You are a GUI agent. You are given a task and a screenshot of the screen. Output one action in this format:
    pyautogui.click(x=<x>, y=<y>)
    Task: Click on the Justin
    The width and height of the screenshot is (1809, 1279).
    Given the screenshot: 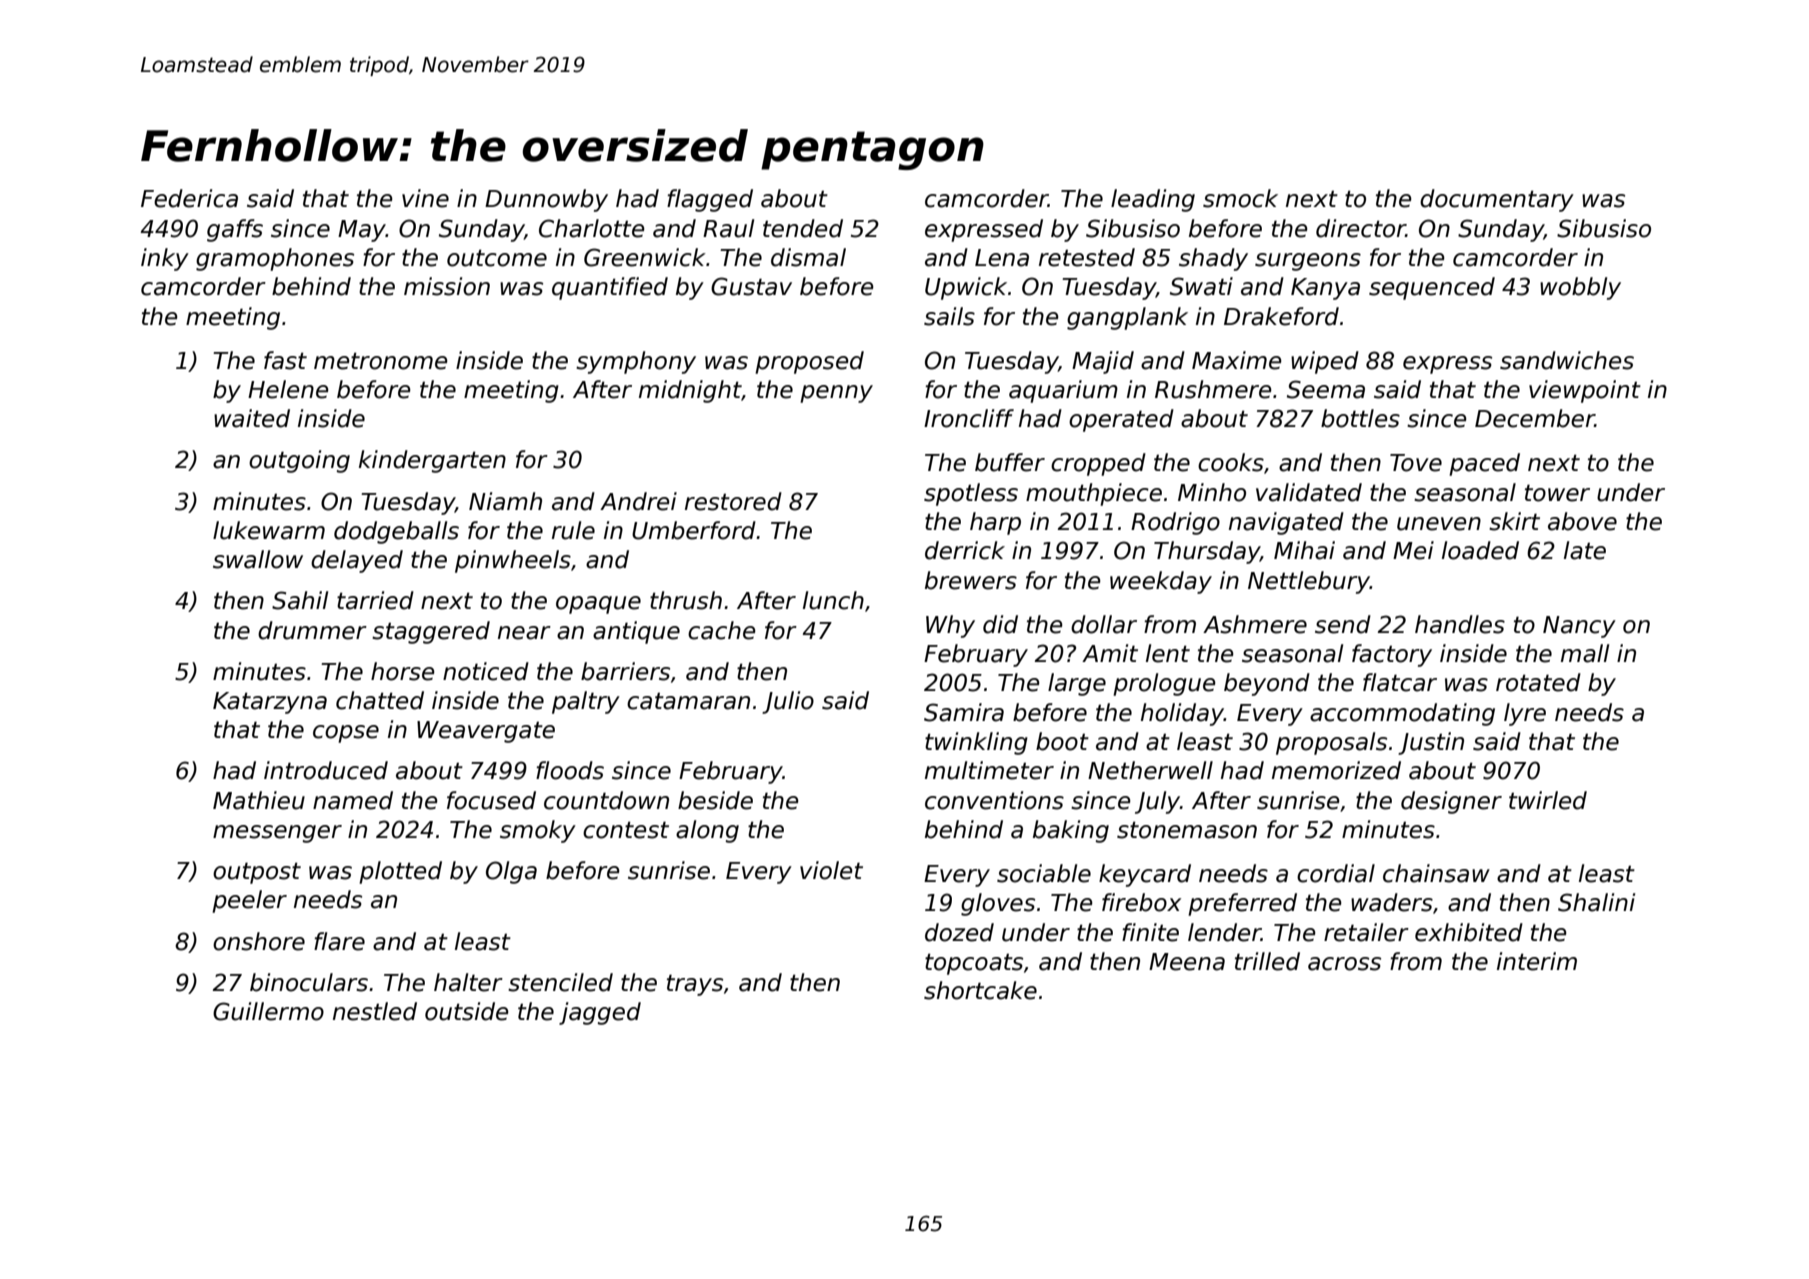 What is the action you would take?
    pyautogui.click(x=1431, y=743)
